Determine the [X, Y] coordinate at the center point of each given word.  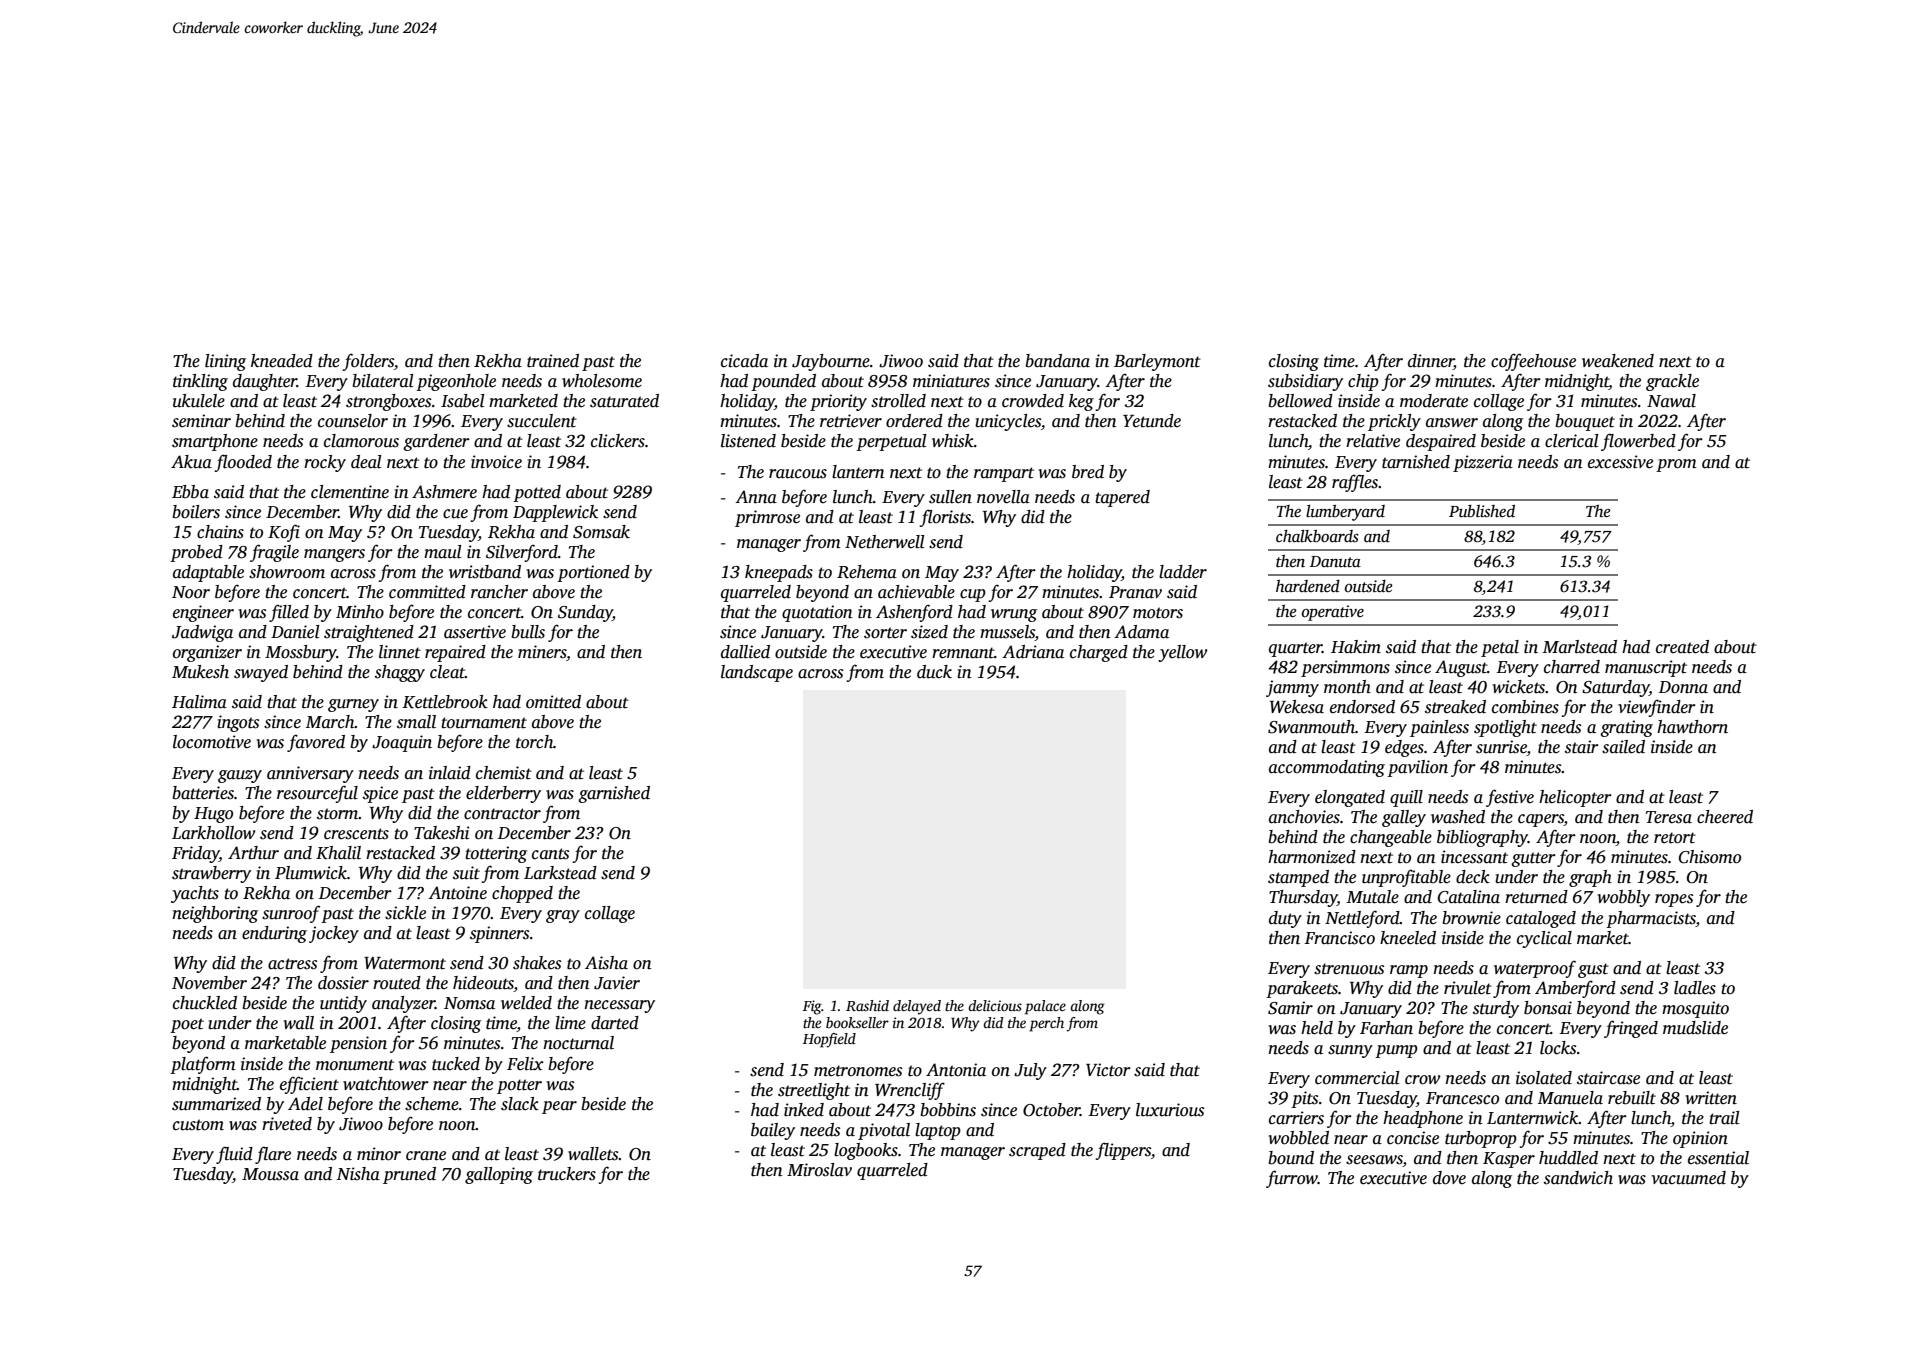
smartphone [215, 442]
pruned [409, 1175]
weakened [1618, 361]
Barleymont [1157, 362]
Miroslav [819, 1170]
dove [1449, 1178]
